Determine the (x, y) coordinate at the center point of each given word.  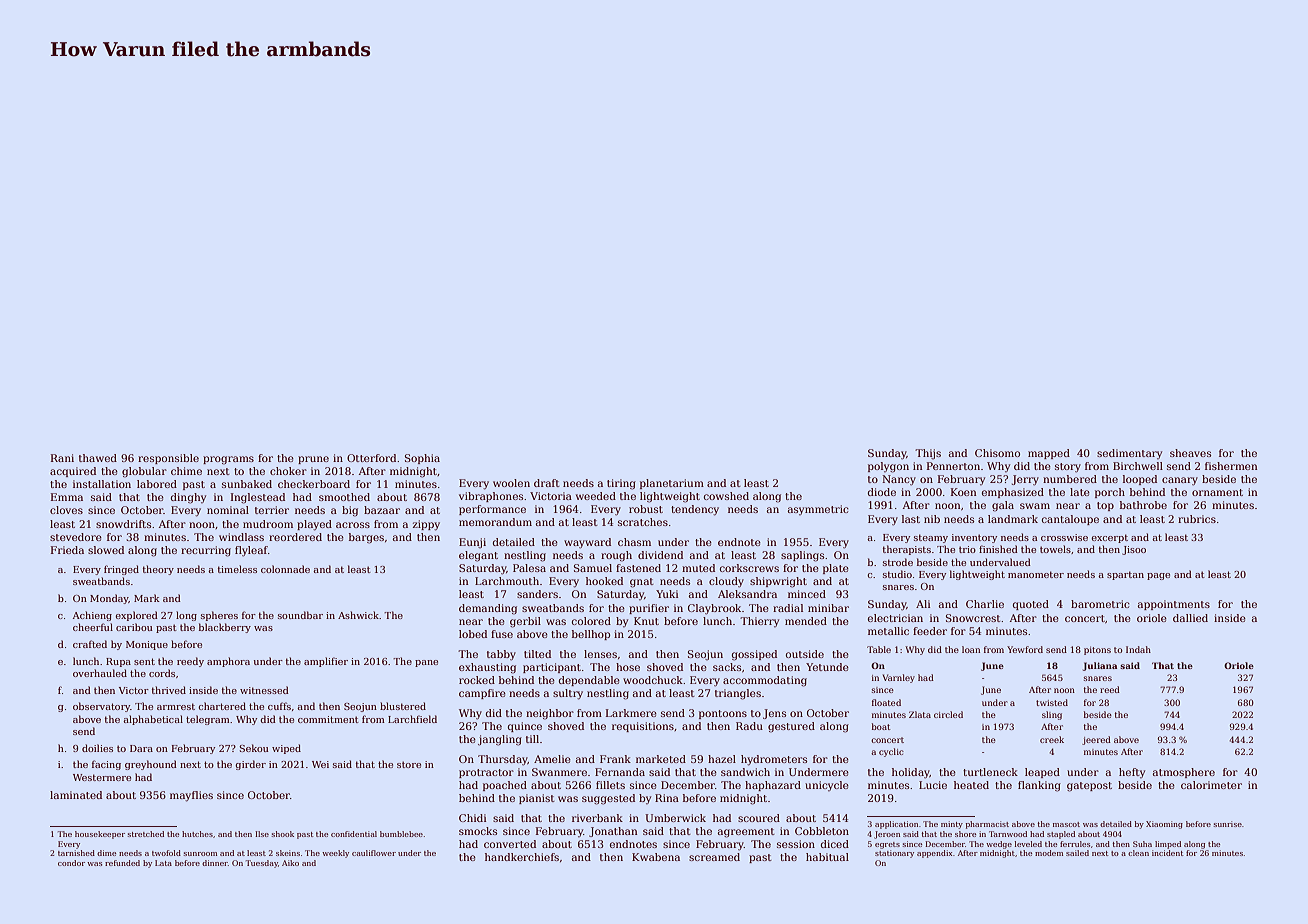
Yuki (667, 594)
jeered (1096, 740)
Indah (1138, 649)
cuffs (279, 706)
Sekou (254, 748)
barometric (1100, 604)
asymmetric (818, 510)
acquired (73, 472)
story (1068, 468)
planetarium (672, 484)
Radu (749, 726)
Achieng (92, 616)
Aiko (290, 863)
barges (366, 538)
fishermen (1231, 466)
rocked (477, 680)
